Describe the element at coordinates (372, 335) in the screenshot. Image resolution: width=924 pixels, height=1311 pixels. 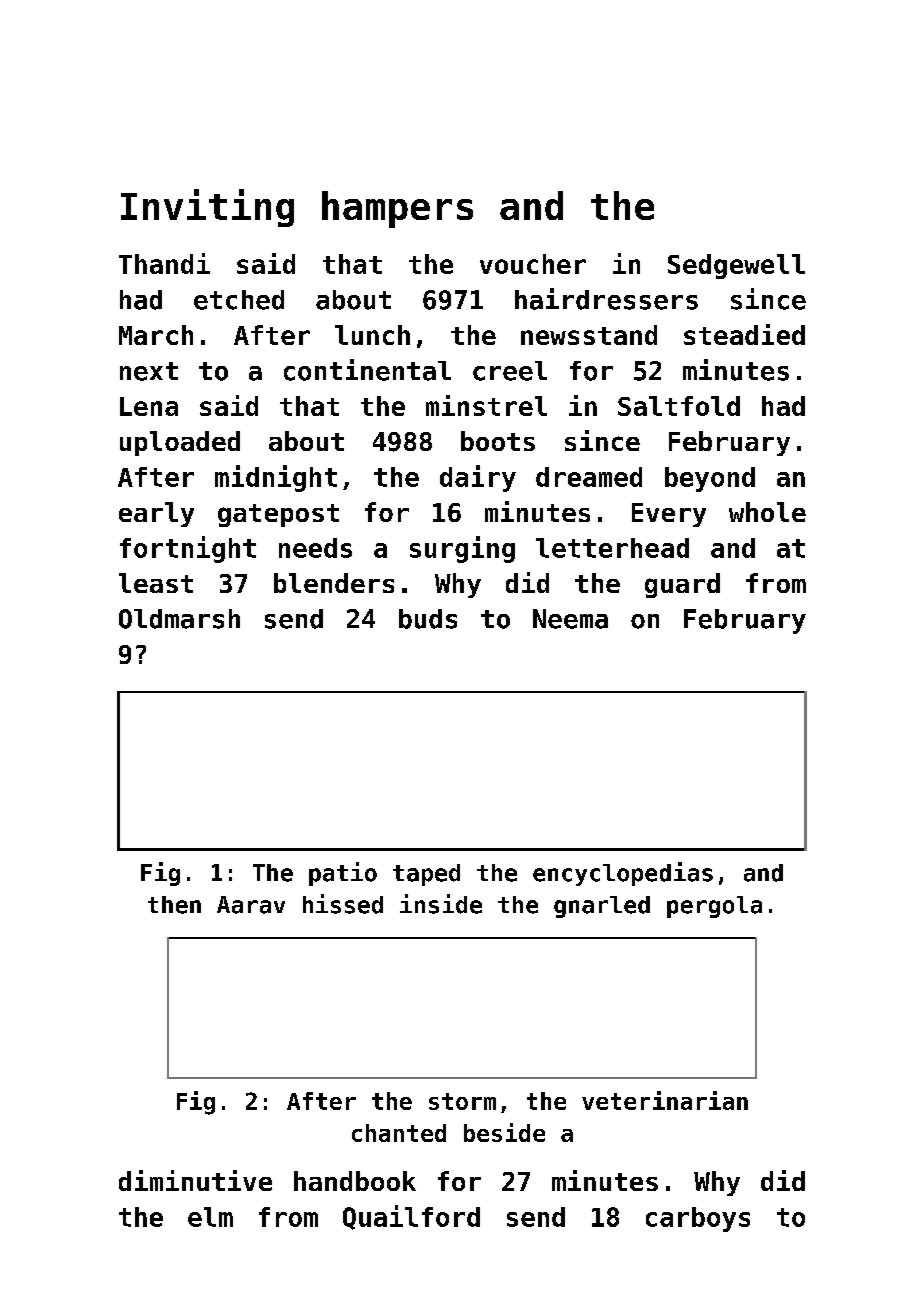
I see `lunch` at that location.
